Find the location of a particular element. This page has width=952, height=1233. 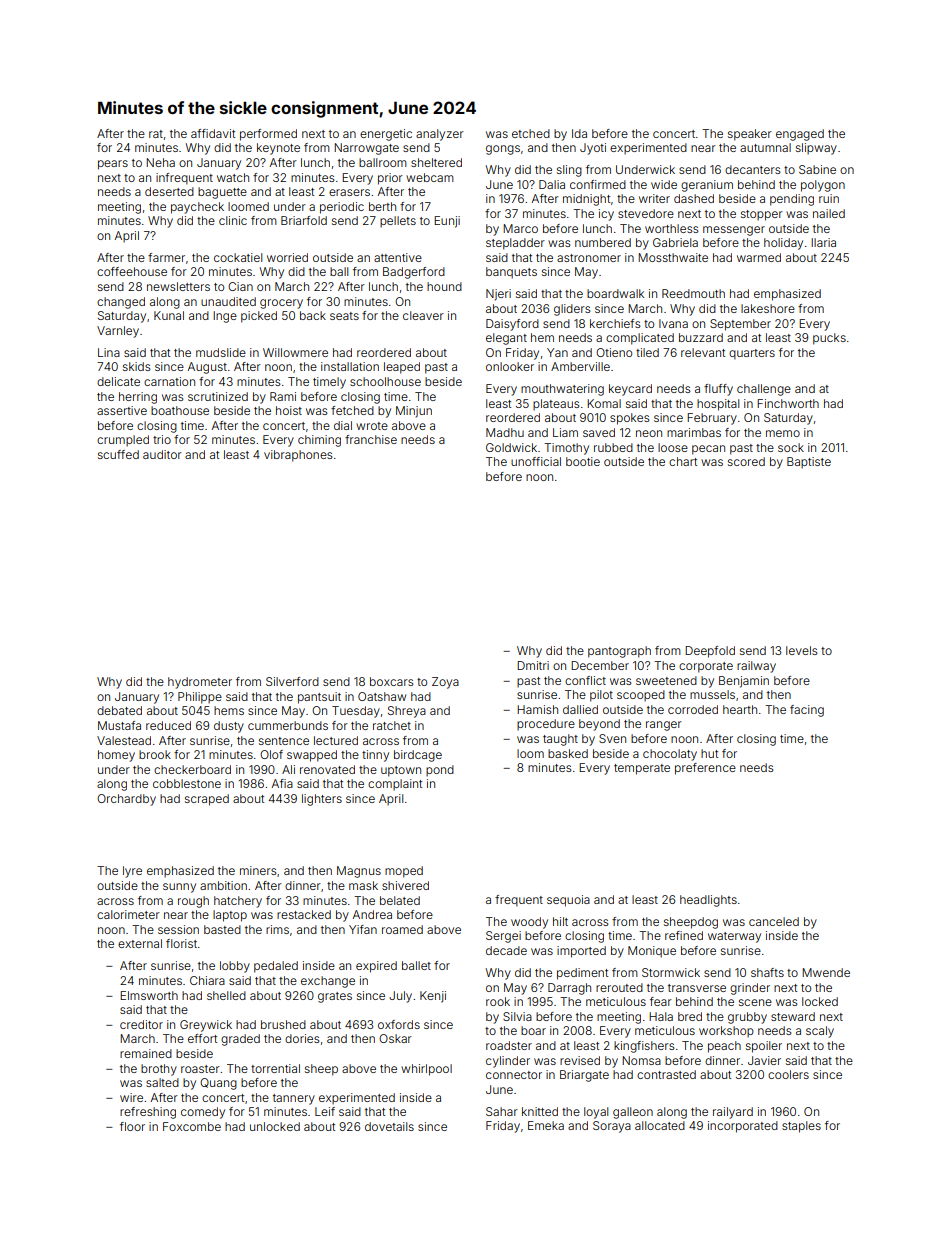

performed is located at coordinates (268, 135).
